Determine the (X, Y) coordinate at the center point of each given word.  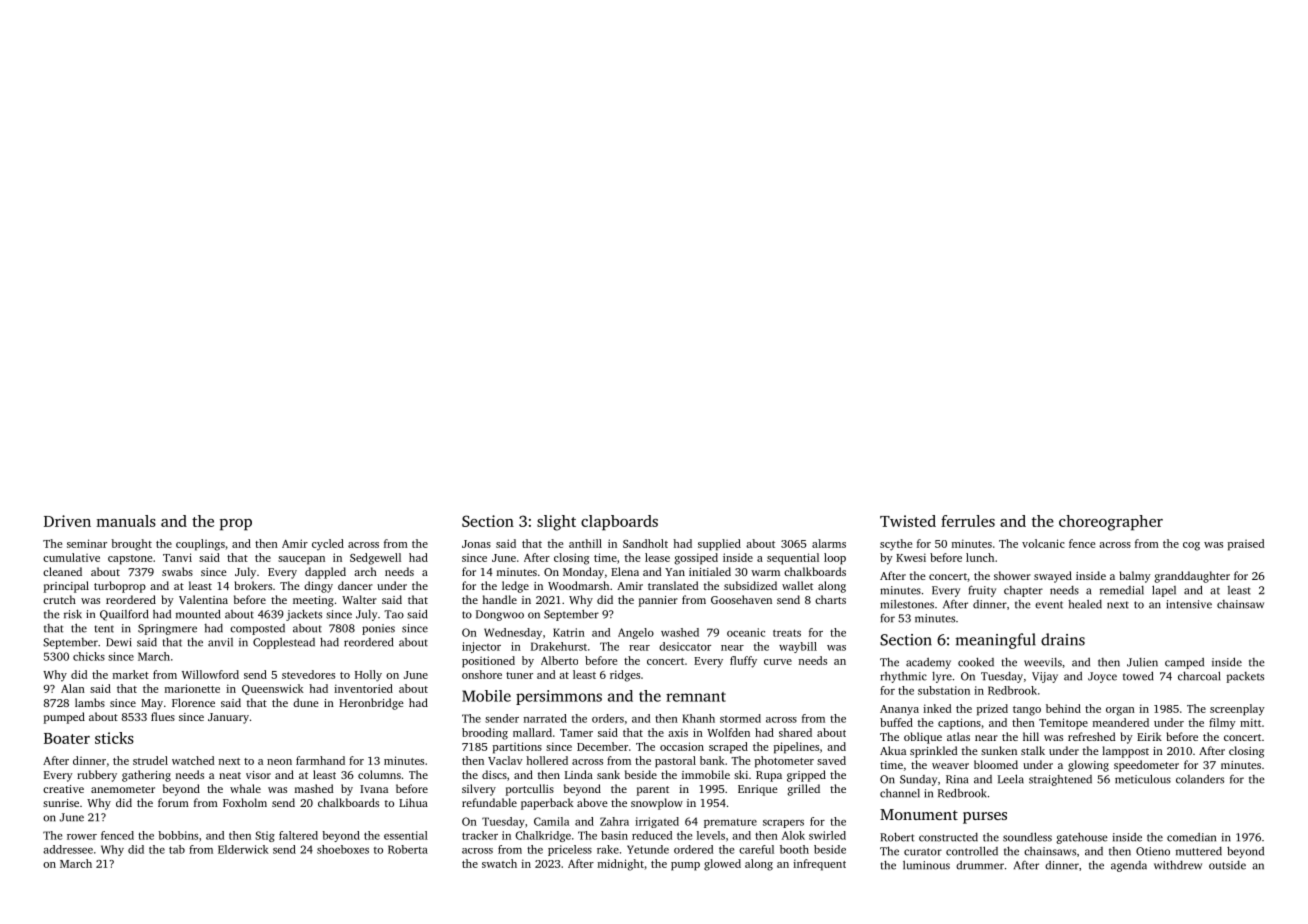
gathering (146, 776)
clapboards (619, 523)
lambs (90, 702)
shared (795, 732)
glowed (722, 865)
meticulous (1143, 779)
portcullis (530, 790)
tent (104, 629)
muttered (1199, 851)
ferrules (968, 521)
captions (959, 724)
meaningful (996, 641)
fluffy (743, 662)
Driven (67, 521)
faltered (298, 835)
